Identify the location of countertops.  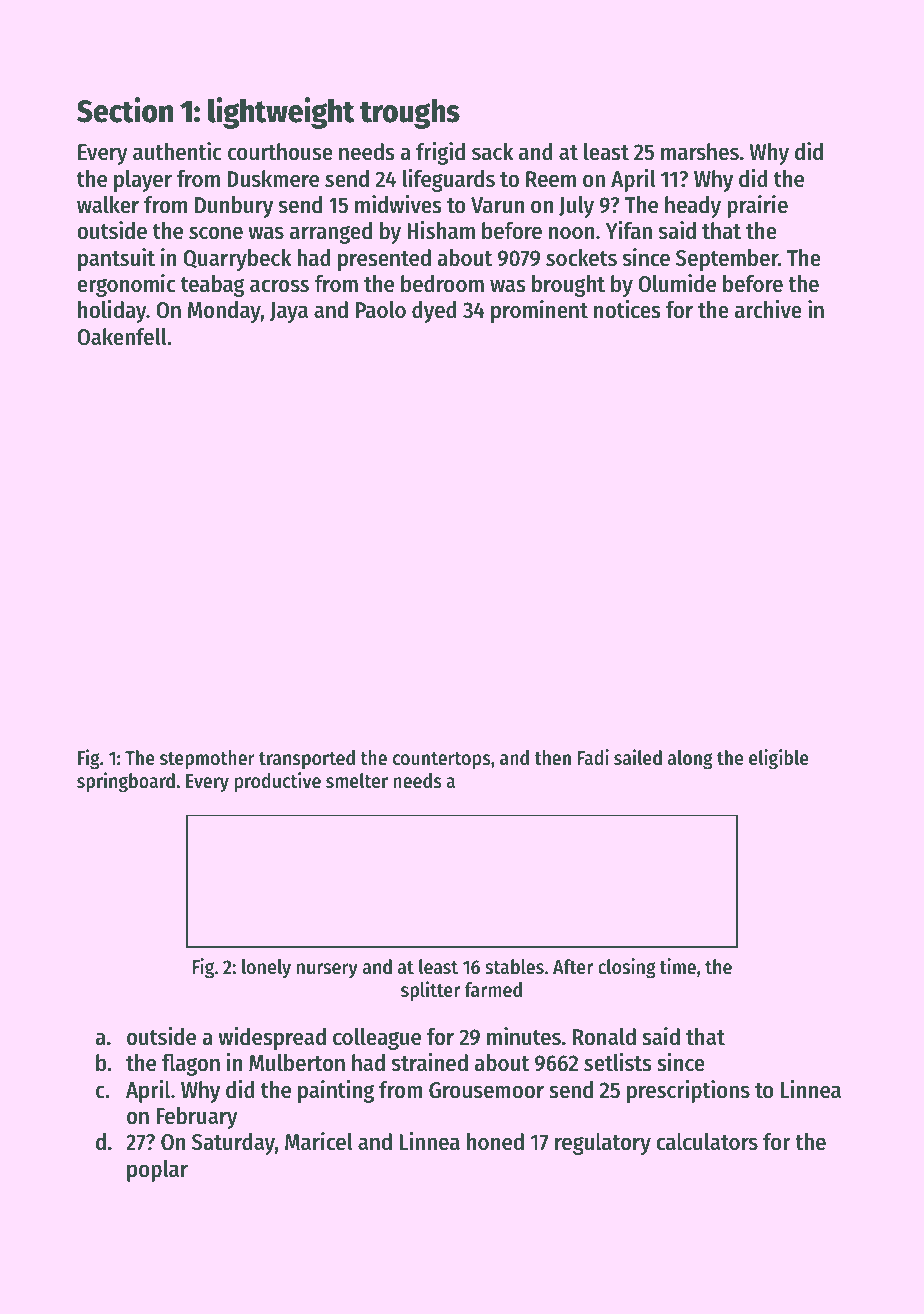
(442, 760).
